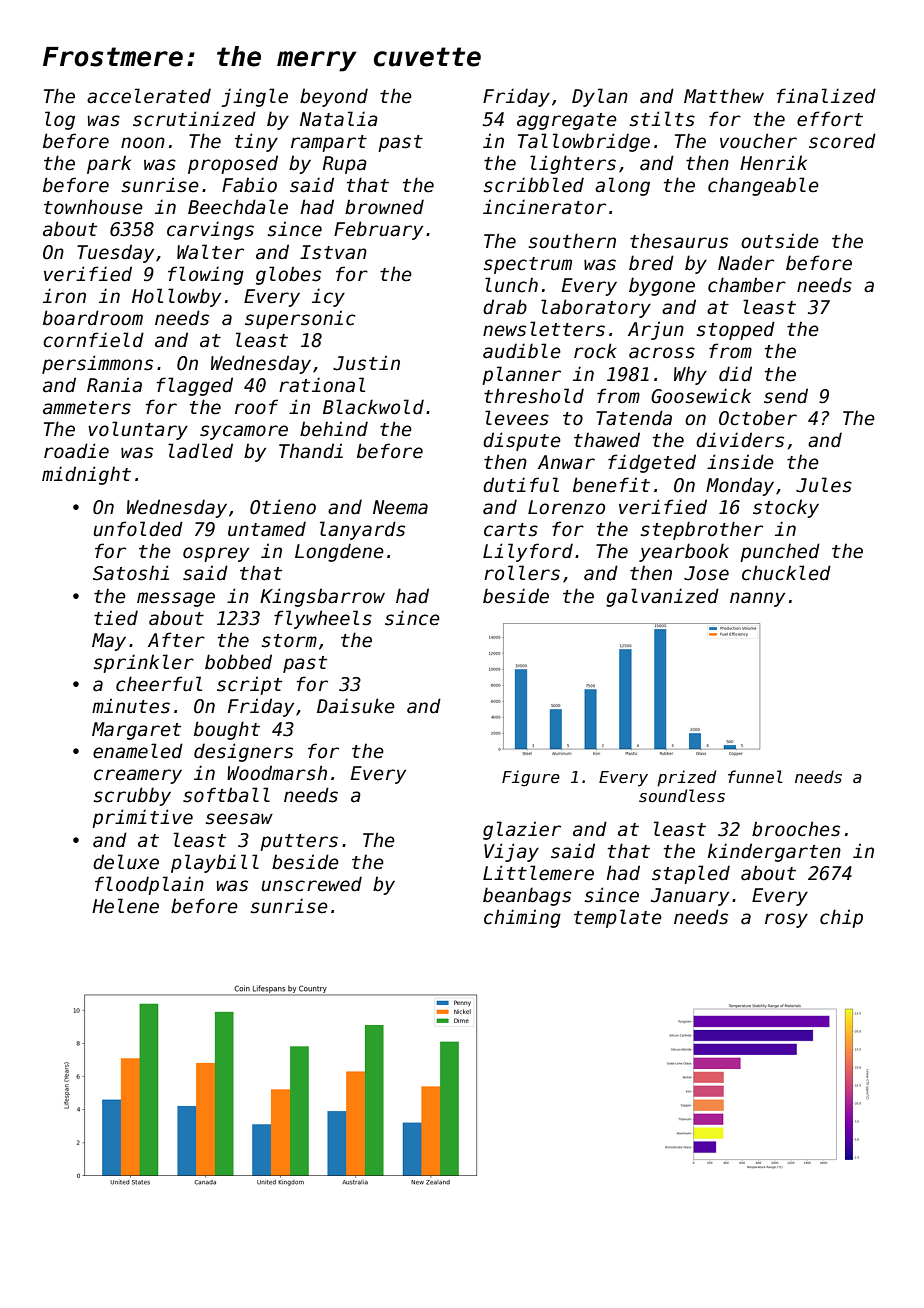 The image size is (924, 1308). I want to click on browned, so click(384, 207).
